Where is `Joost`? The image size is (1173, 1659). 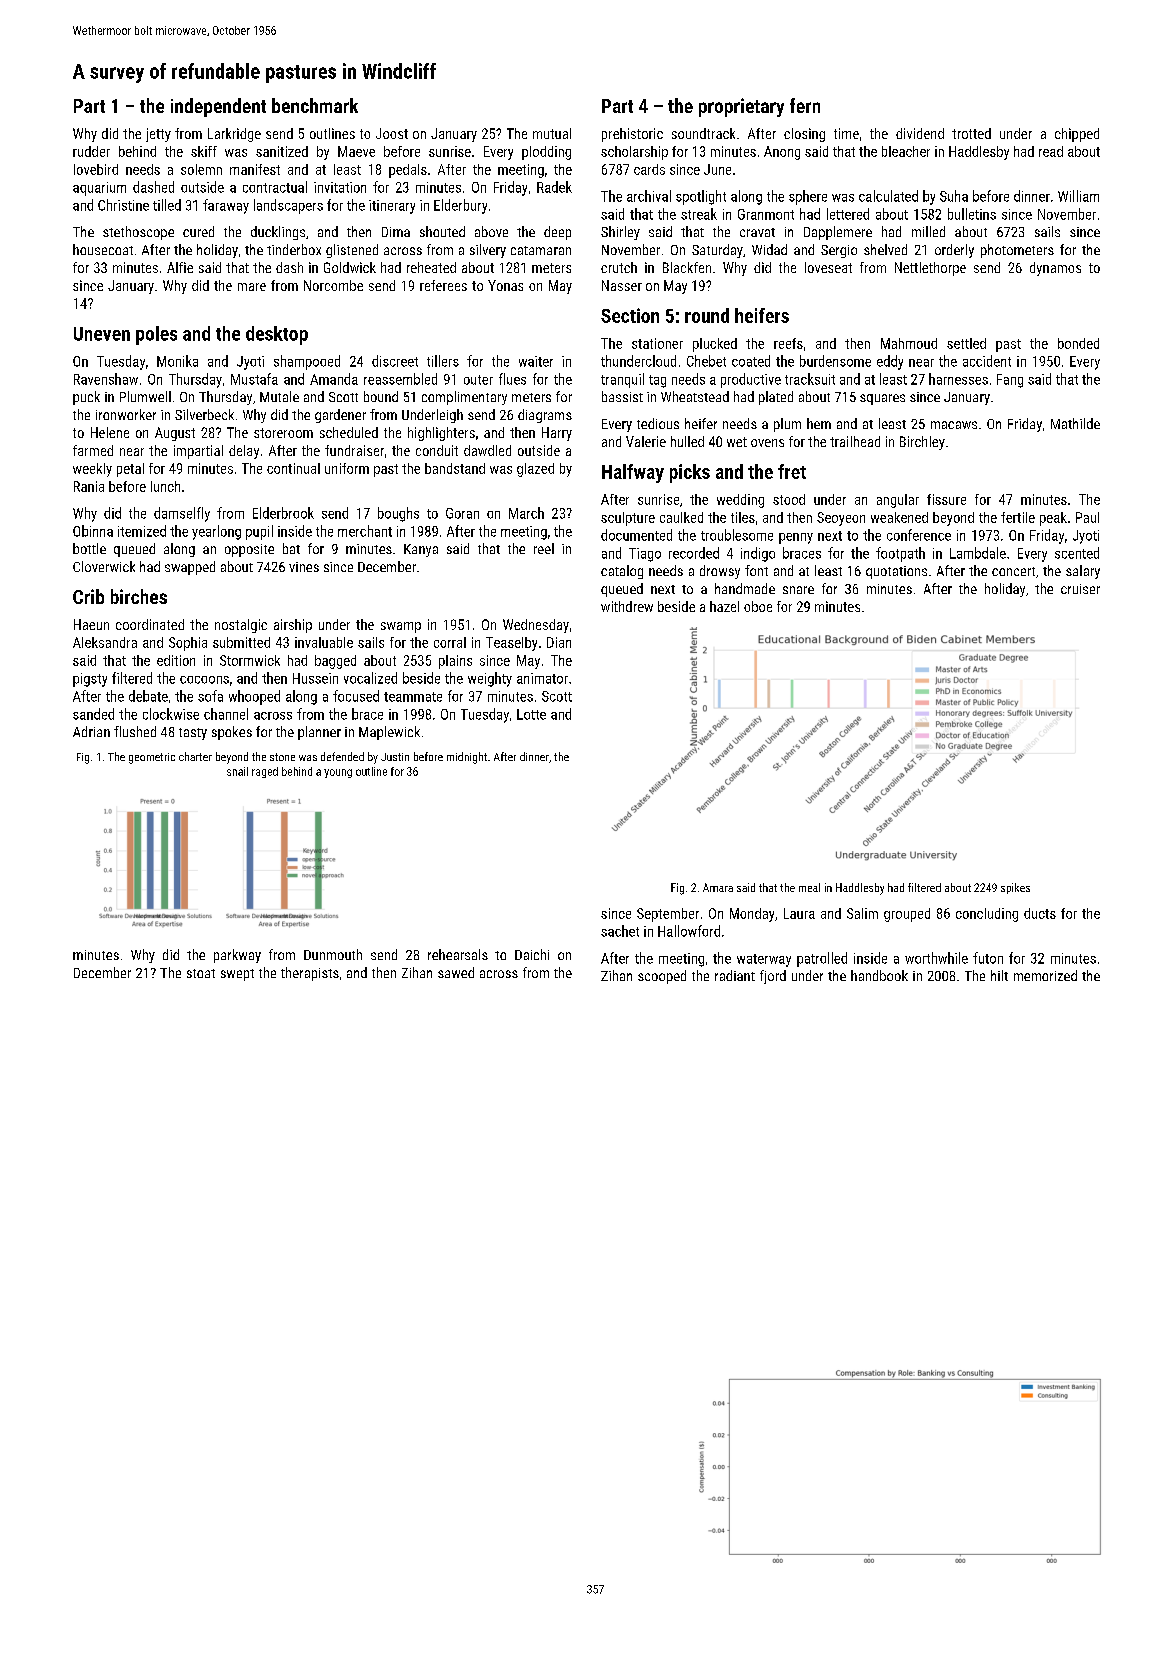 Joost is located at coordinates (392, 133).
